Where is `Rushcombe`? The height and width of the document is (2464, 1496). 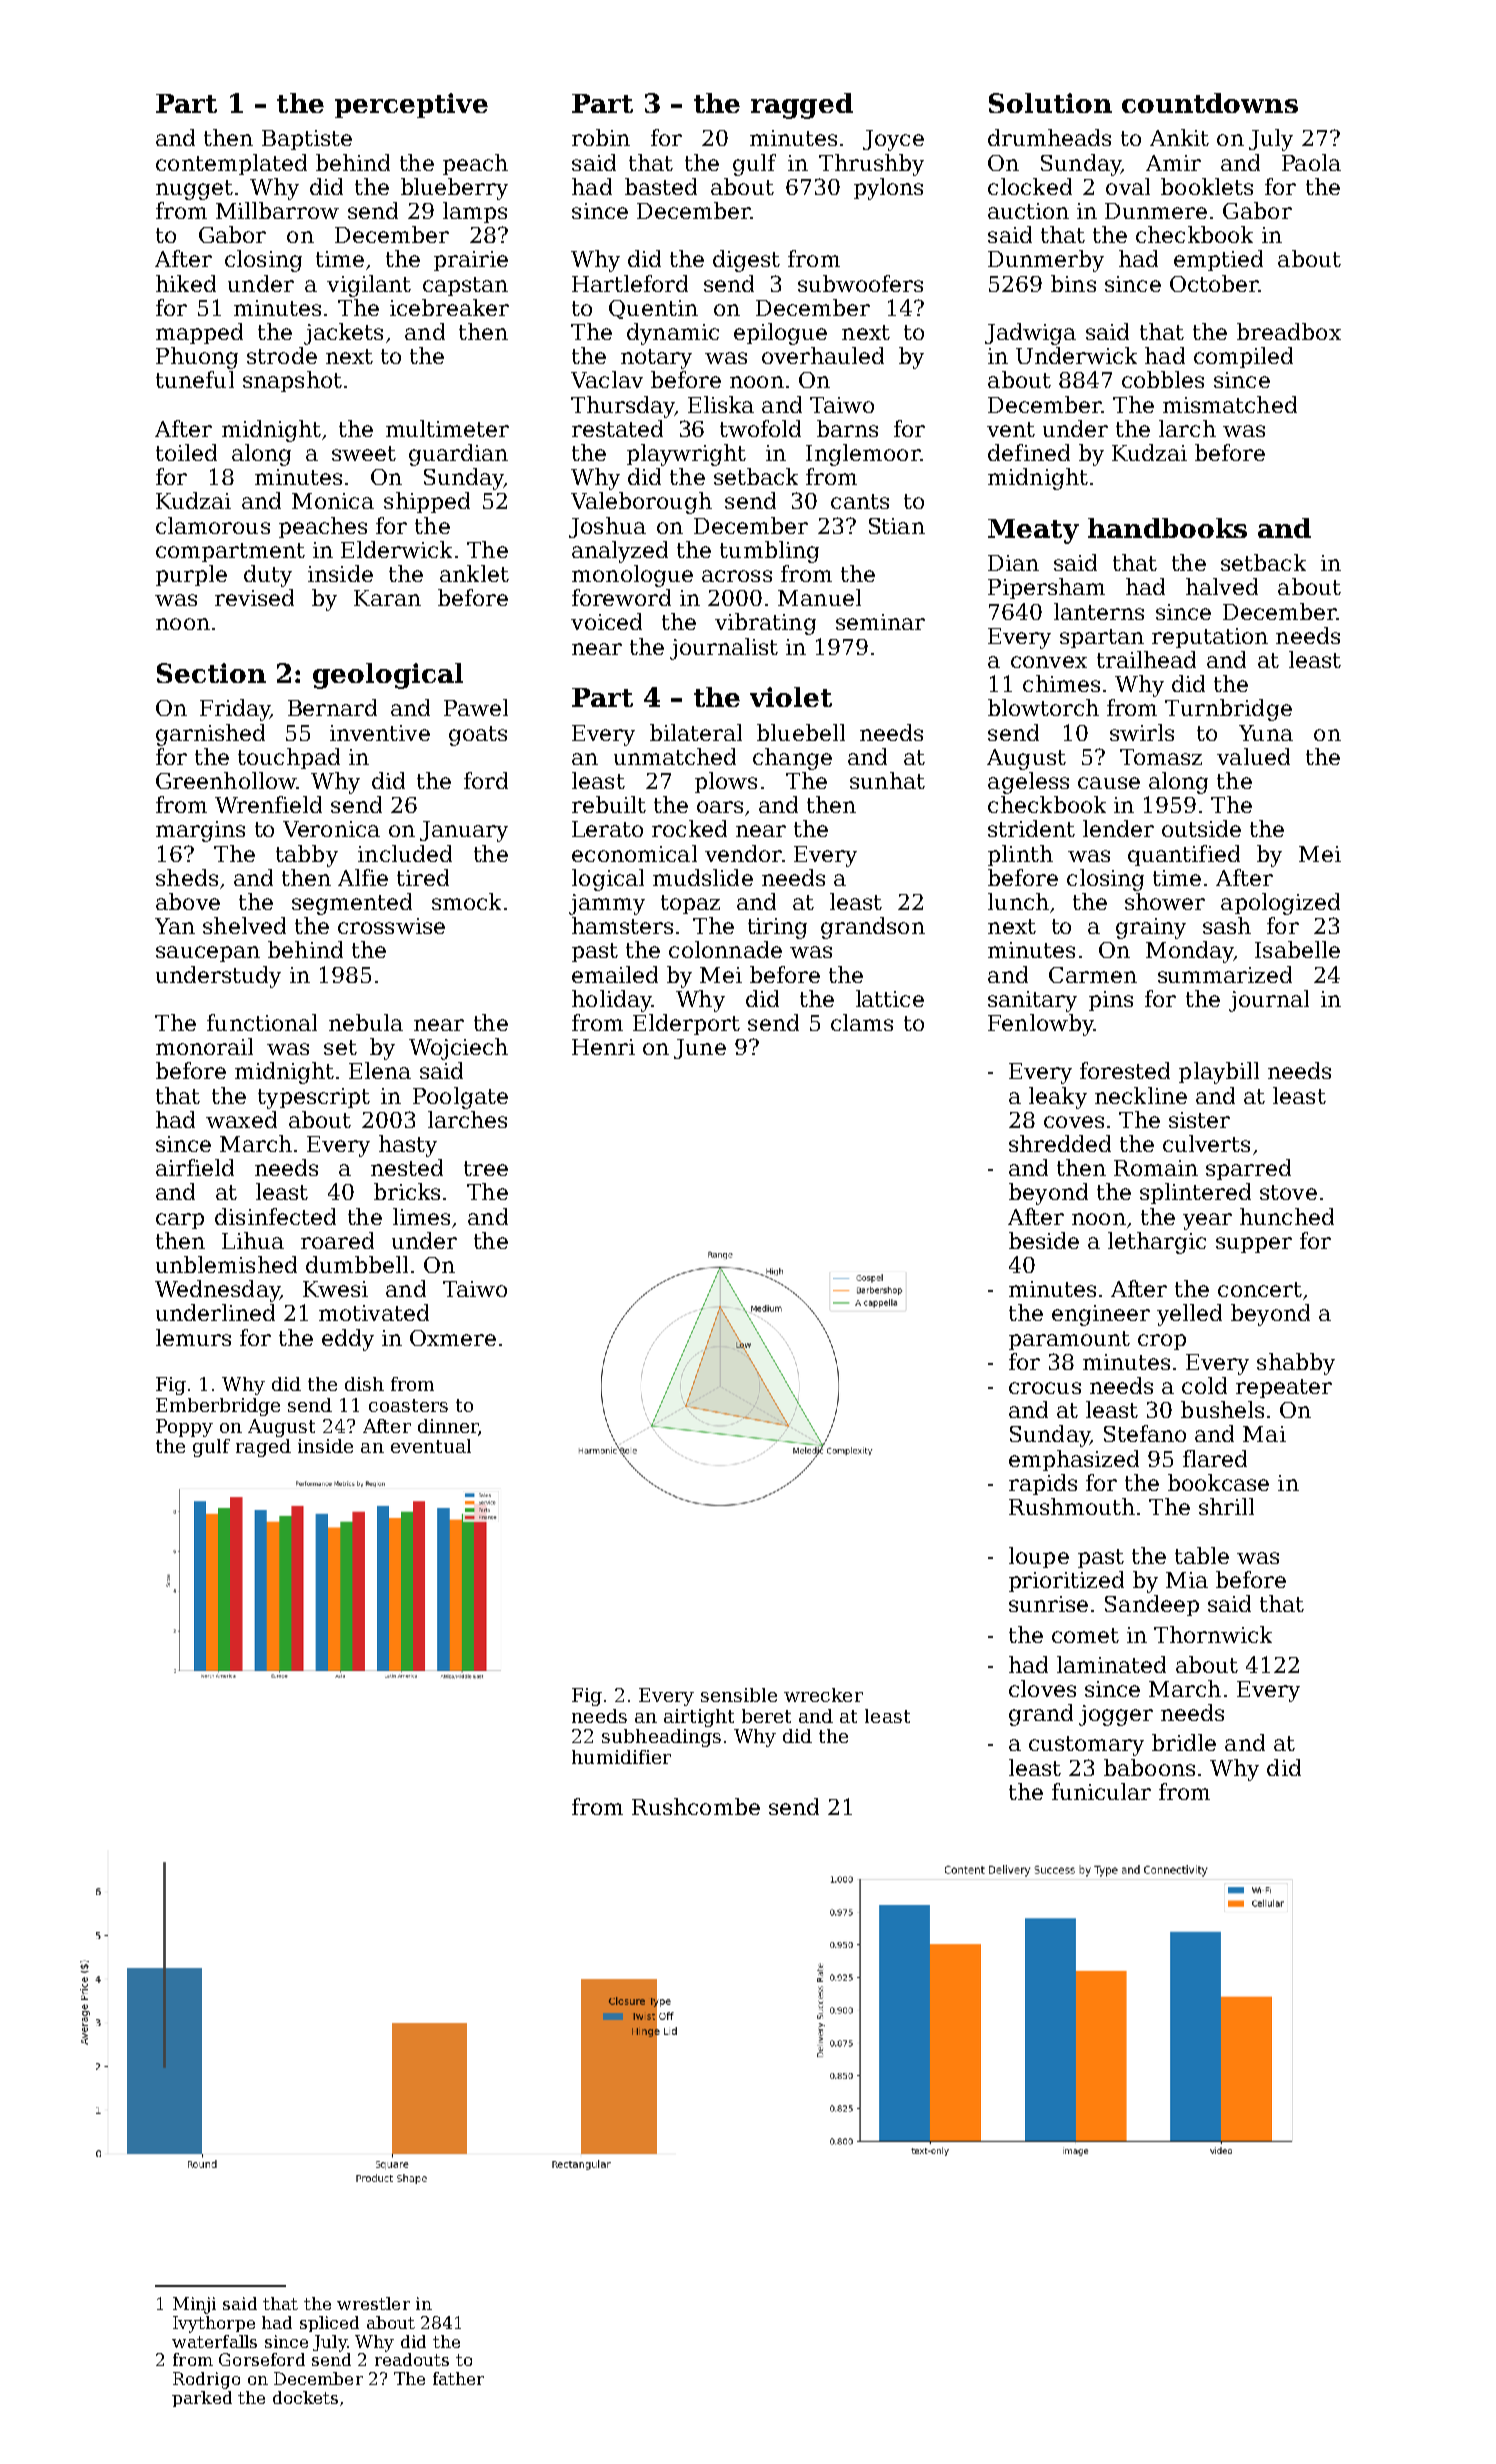 Rushcombe is located at coordinates (696, 1806).
